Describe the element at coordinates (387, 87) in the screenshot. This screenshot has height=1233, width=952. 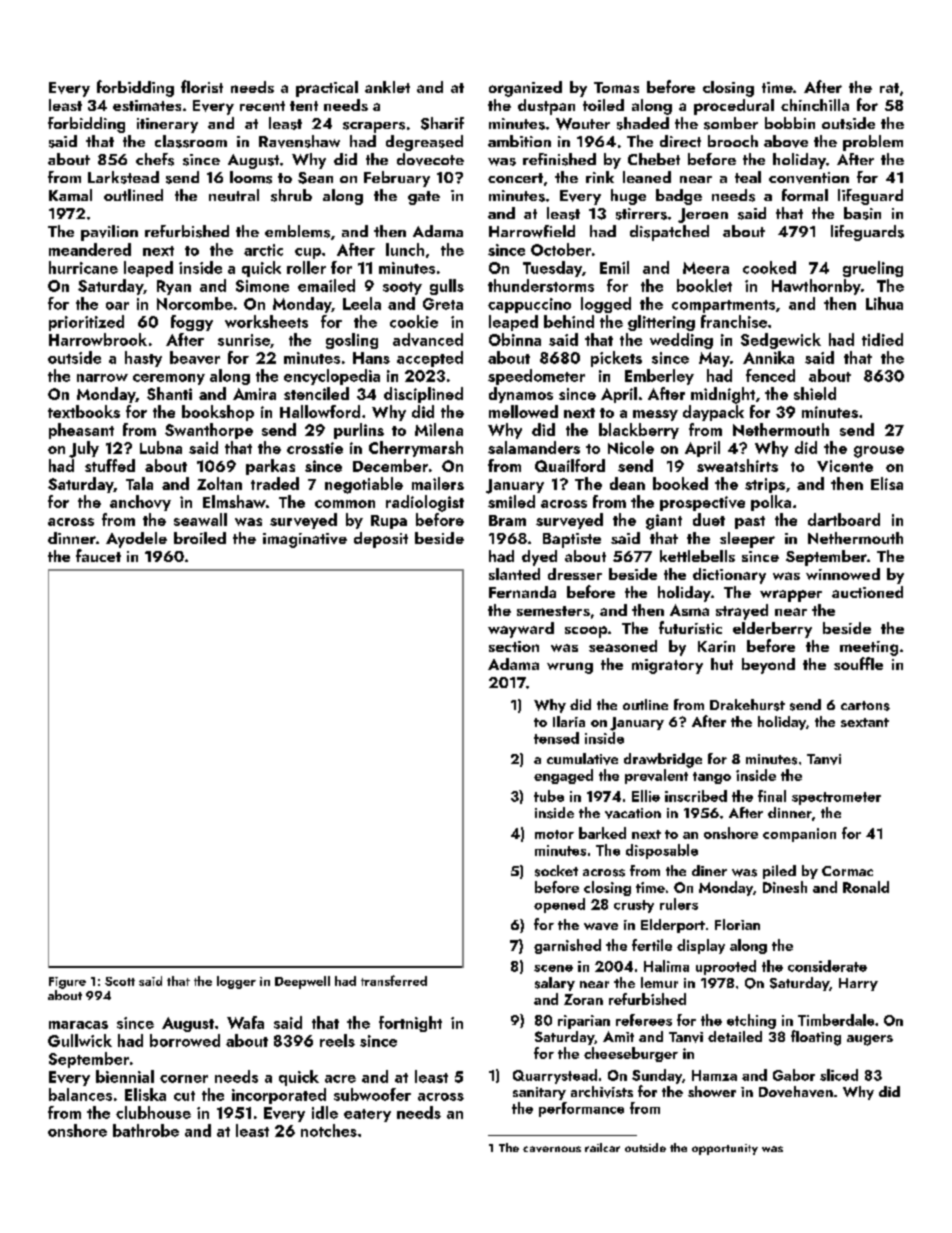
I see `anklet` at that location.
